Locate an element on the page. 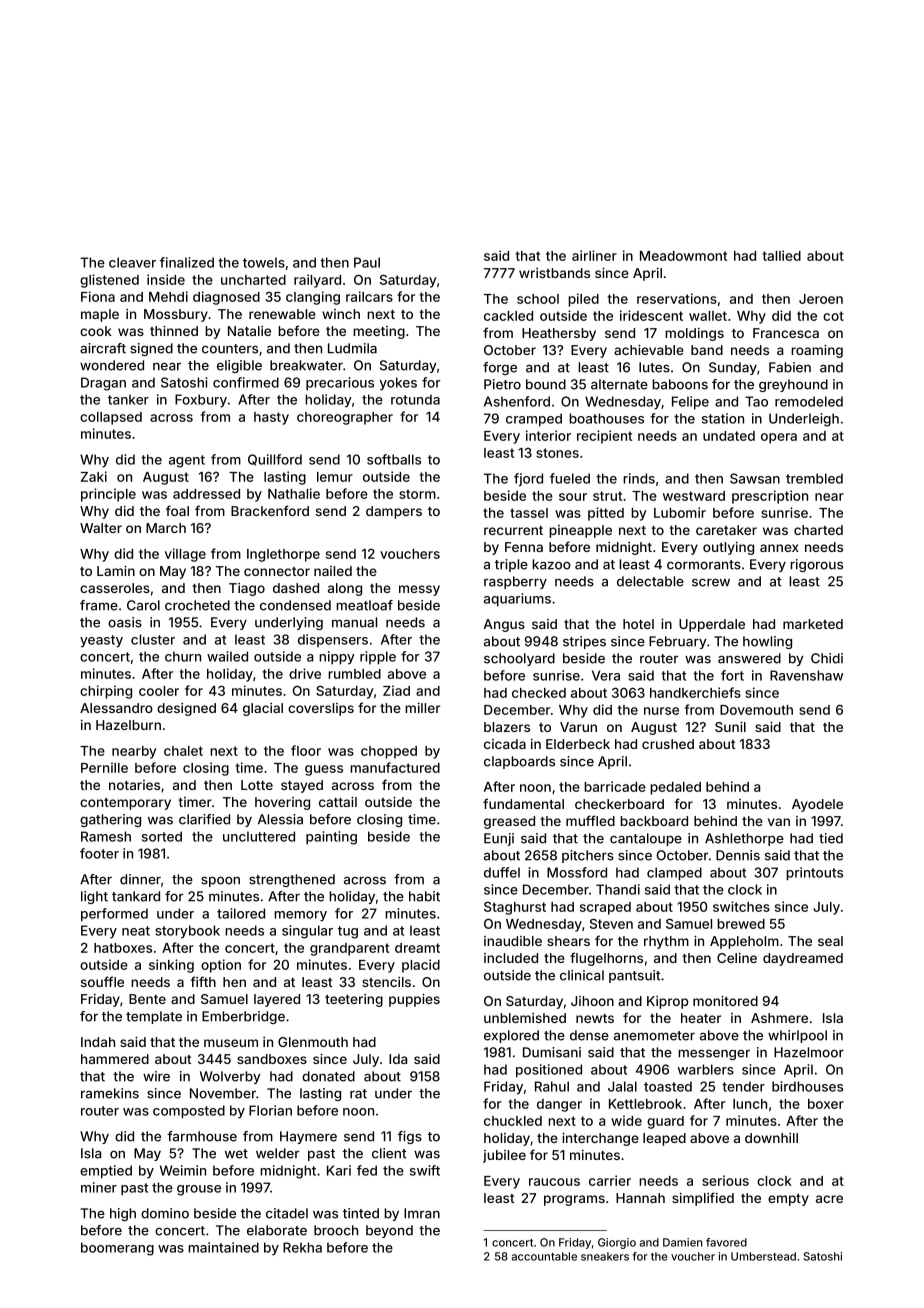  Rekha is located at coordinates (302, 1247).
